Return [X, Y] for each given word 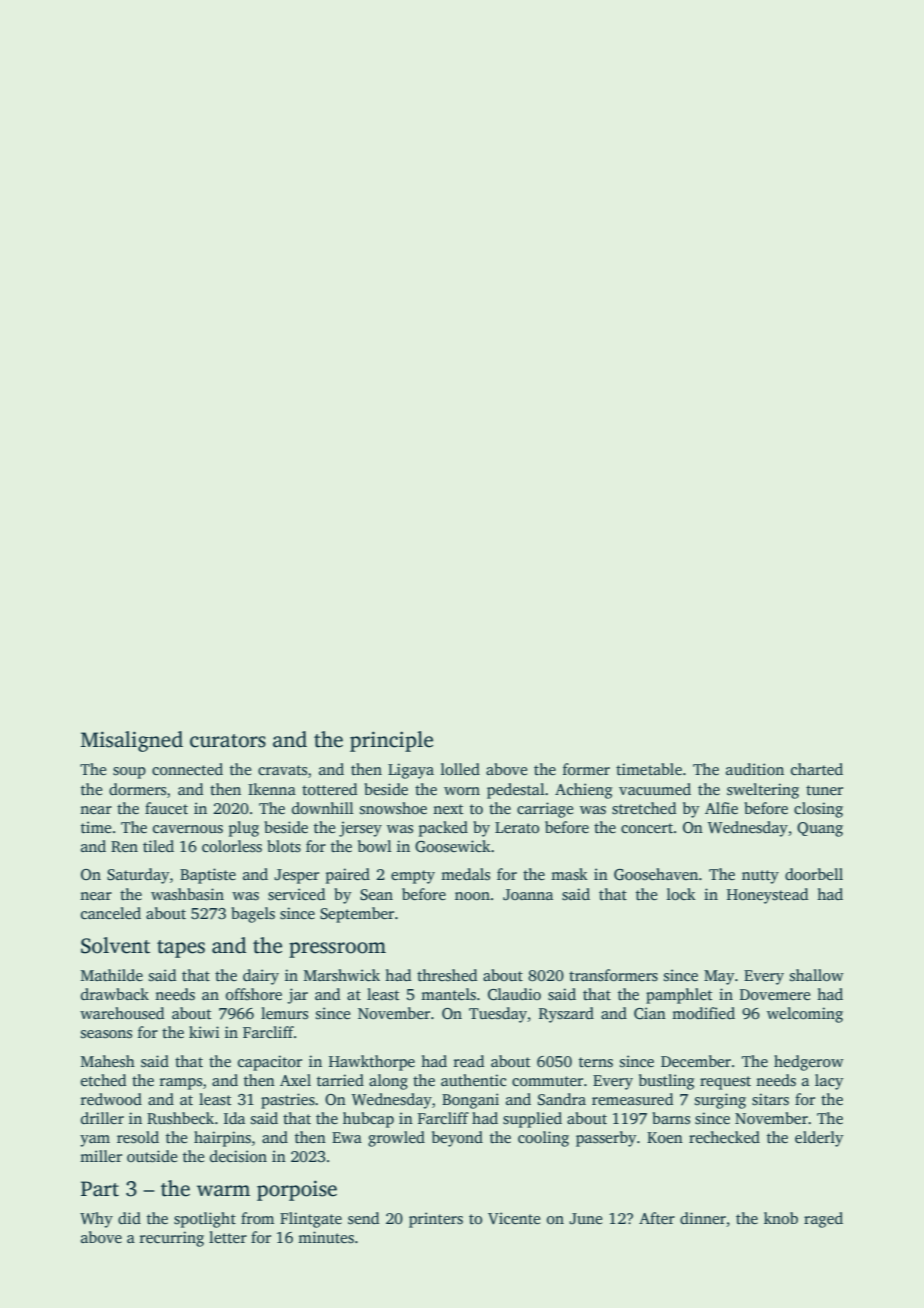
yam [95, 1141]
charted [817, 769]
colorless [232, 846]
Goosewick [453, 846]
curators [228, 741]
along [388, 1082]
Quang [820, 829]
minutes [326, 1237]
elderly [819, 1139]
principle [391, 741]
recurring [172, 1239]
